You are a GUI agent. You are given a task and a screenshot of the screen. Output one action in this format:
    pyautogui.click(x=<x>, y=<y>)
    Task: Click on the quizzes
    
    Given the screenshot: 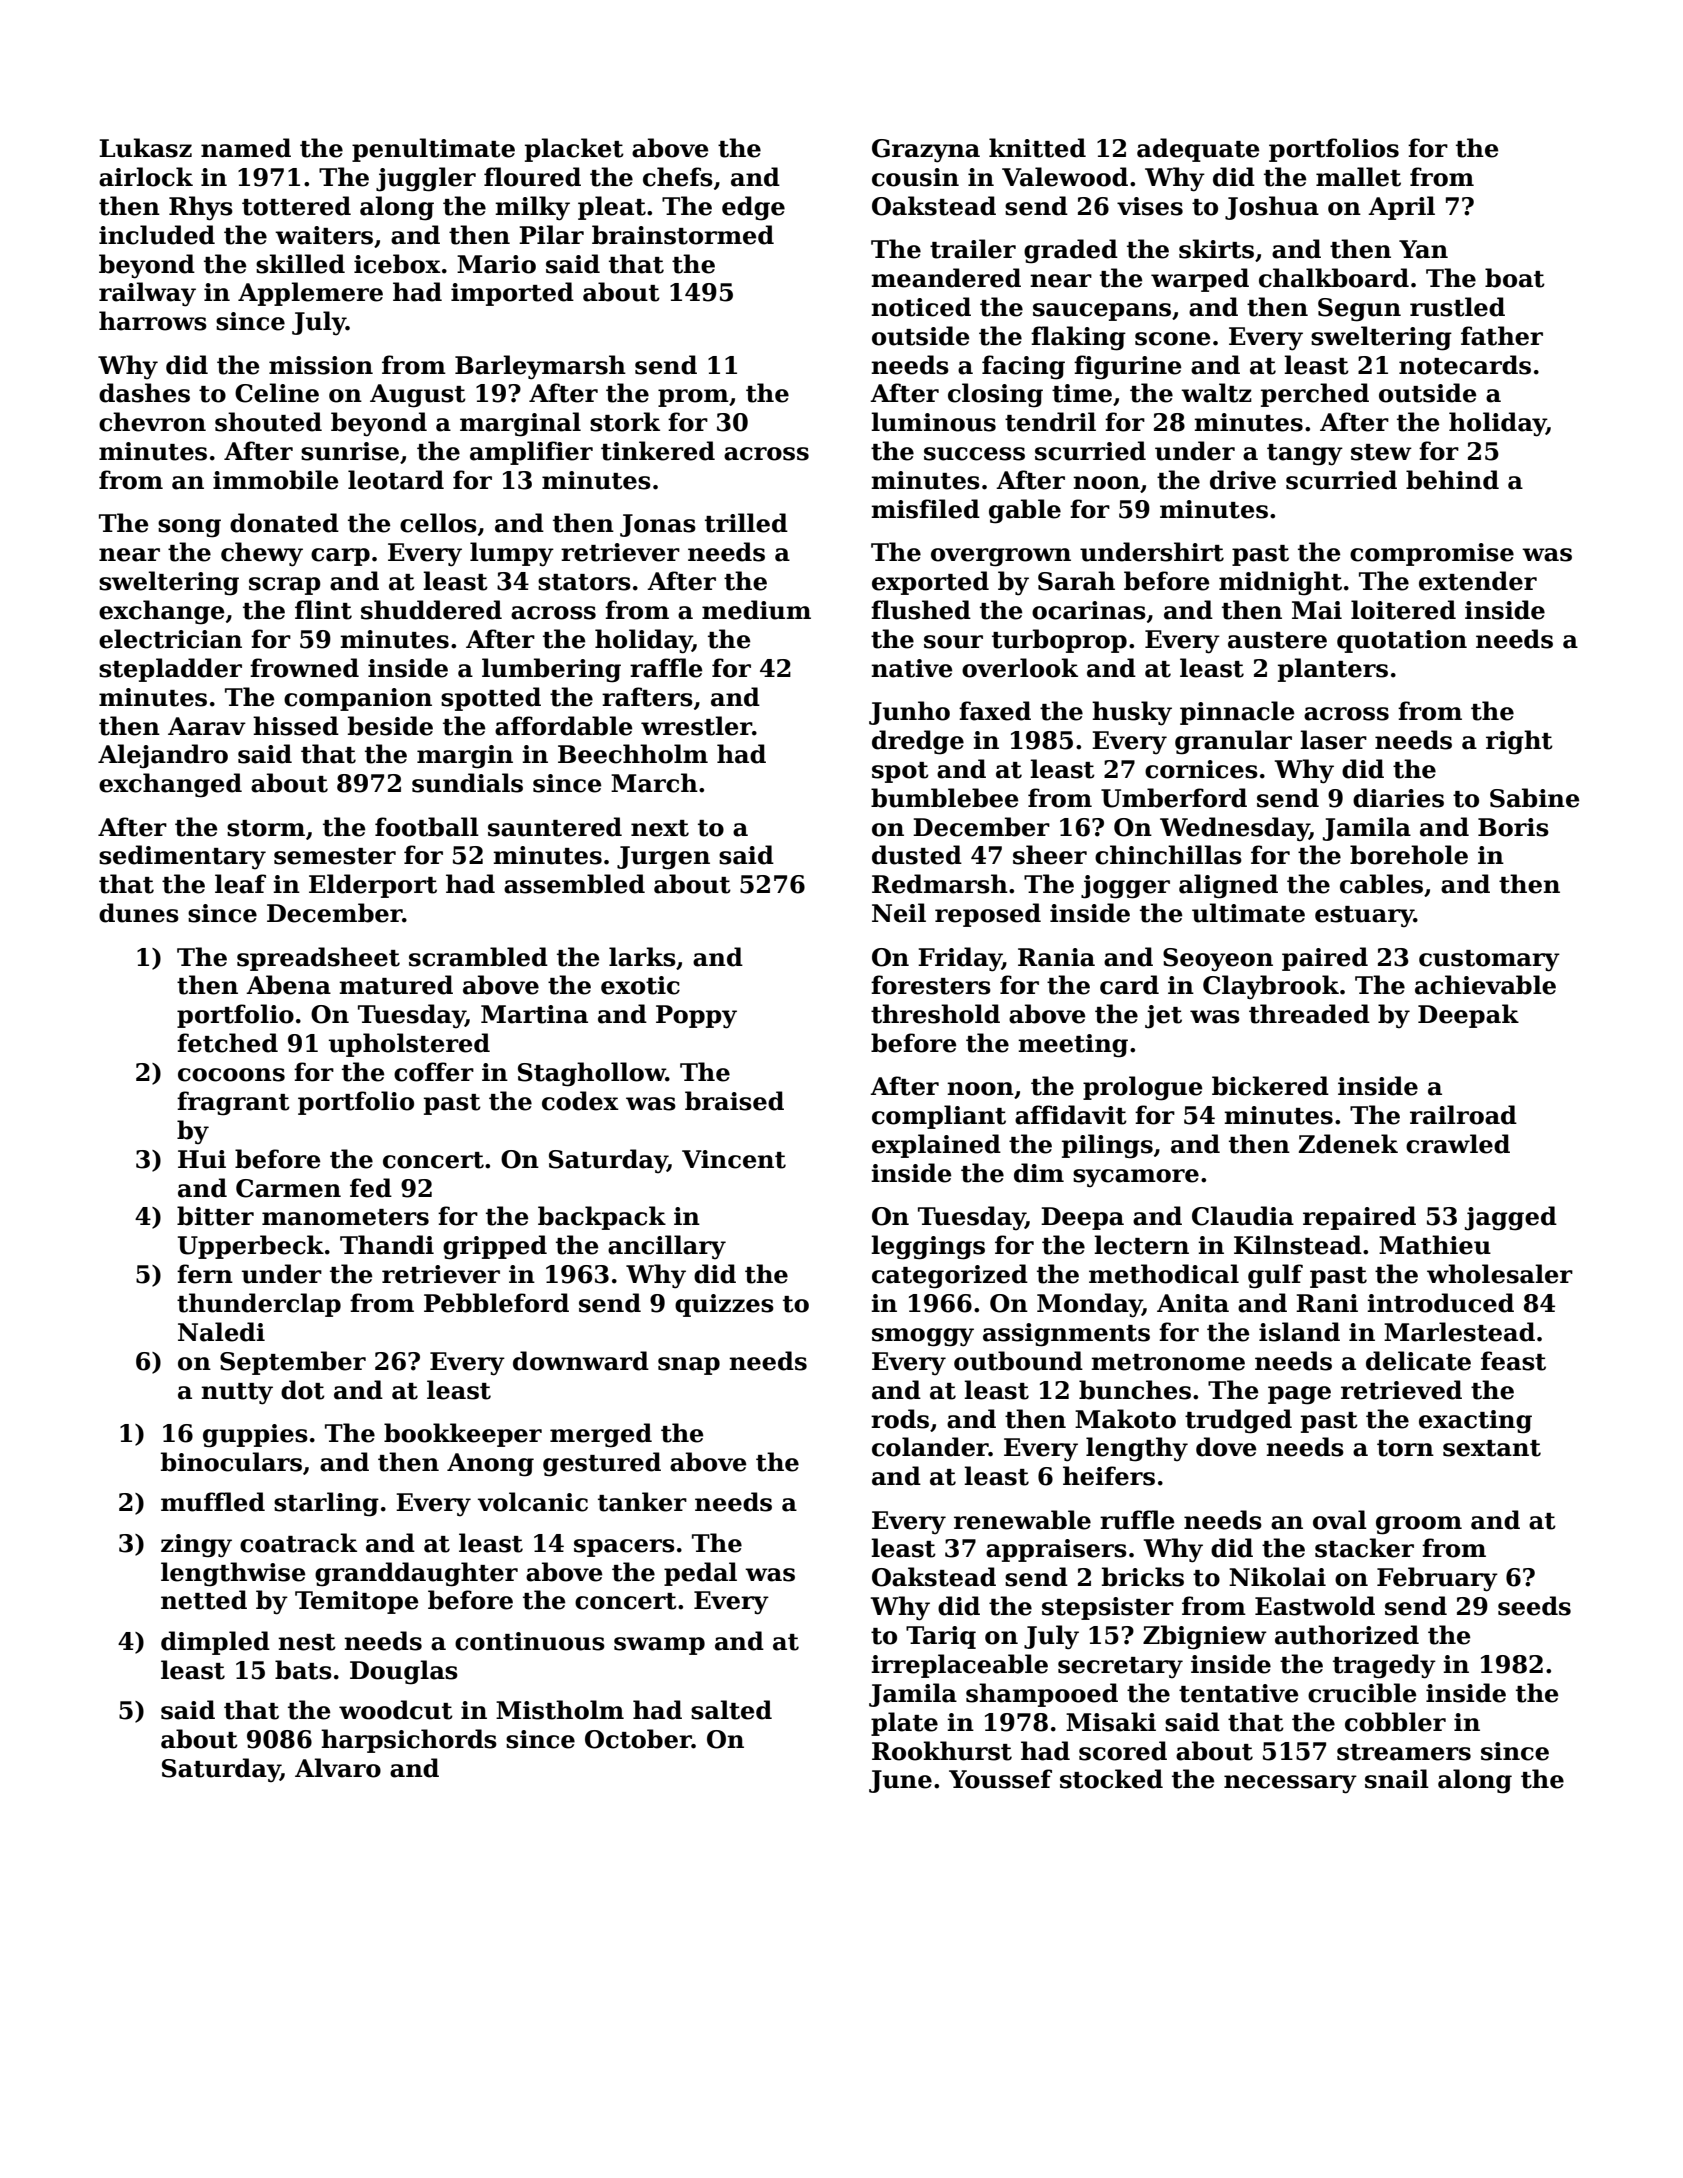 What is the action you would take?
    pyautogui.click(x=724, y=1305)
